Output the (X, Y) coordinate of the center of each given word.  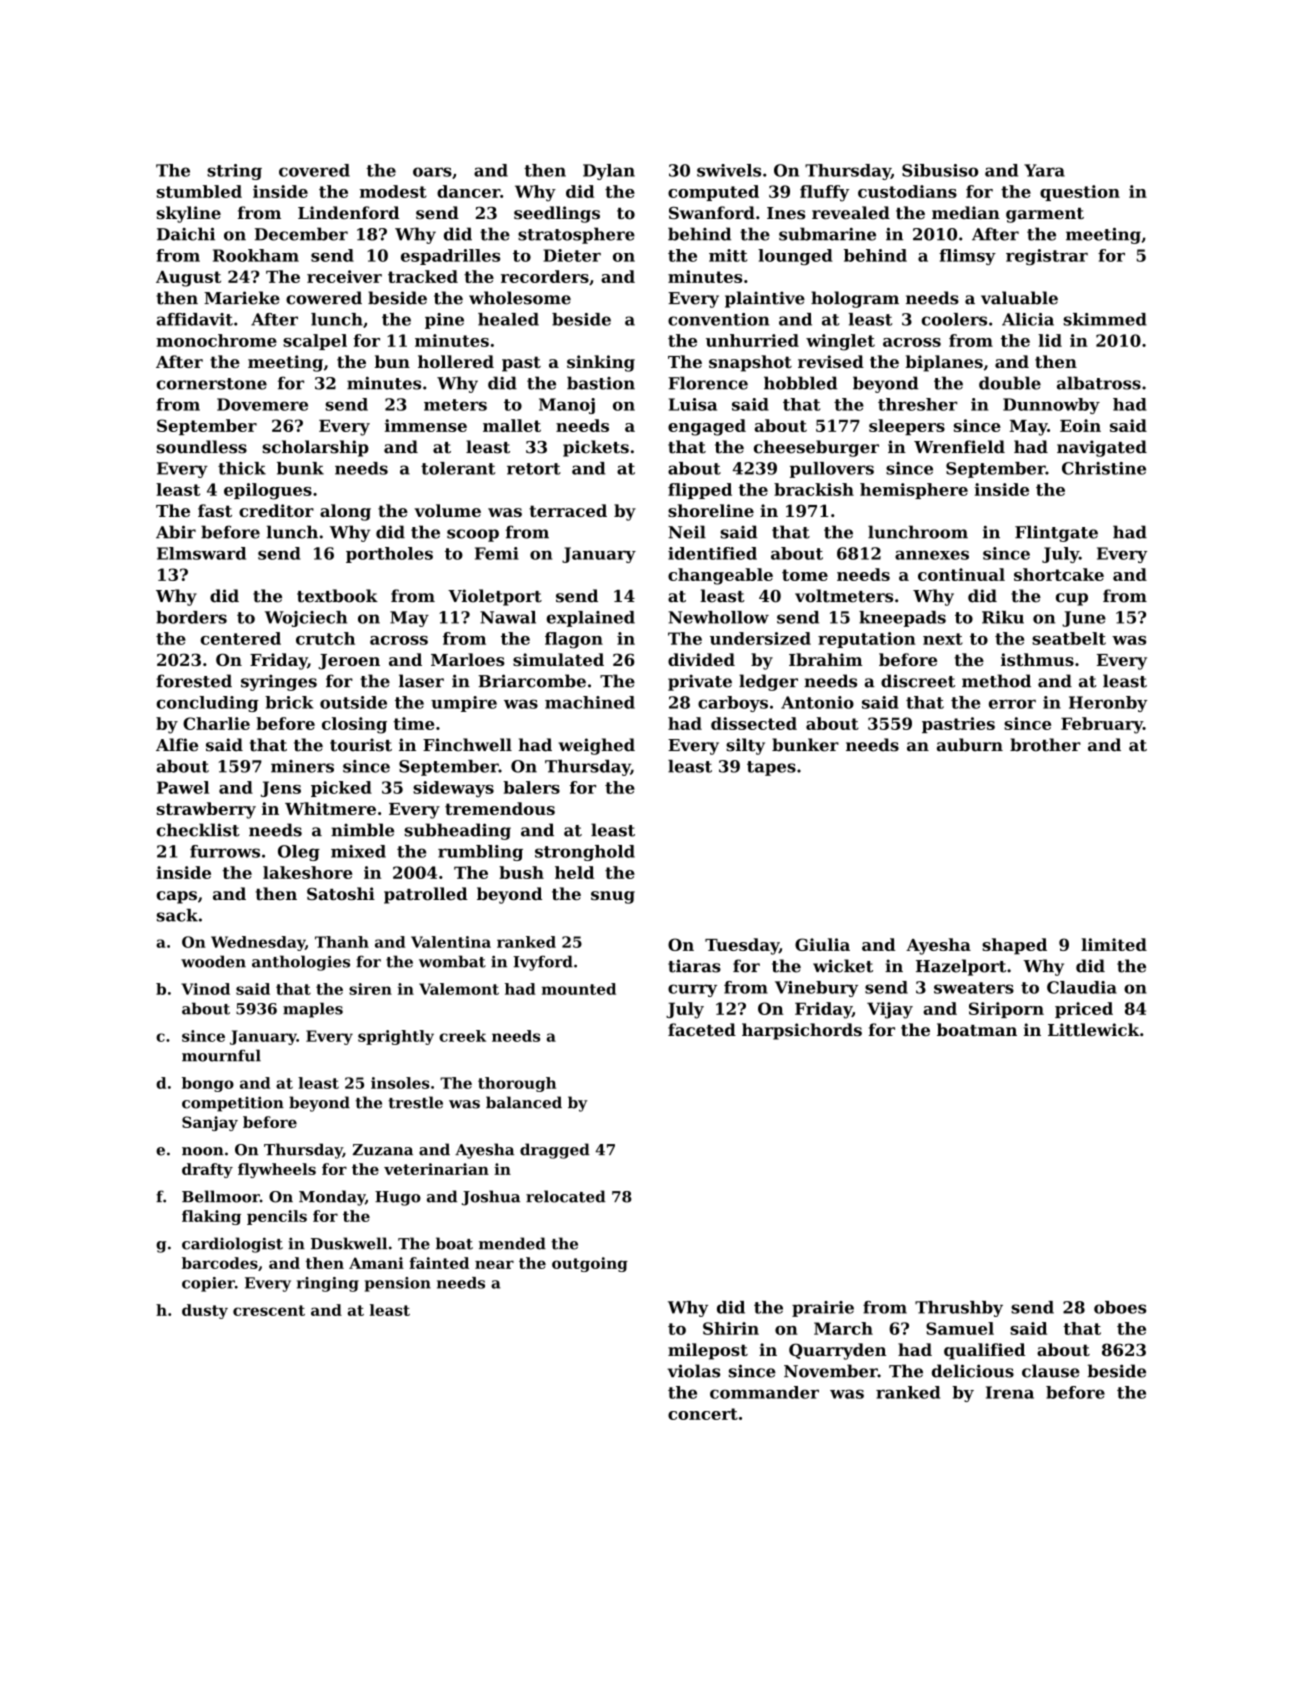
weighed (596, 746)
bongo (208, 1084)
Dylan (609, 172)
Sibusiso (940, 170)
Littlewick (1093, 1029)
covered (314, 170)
